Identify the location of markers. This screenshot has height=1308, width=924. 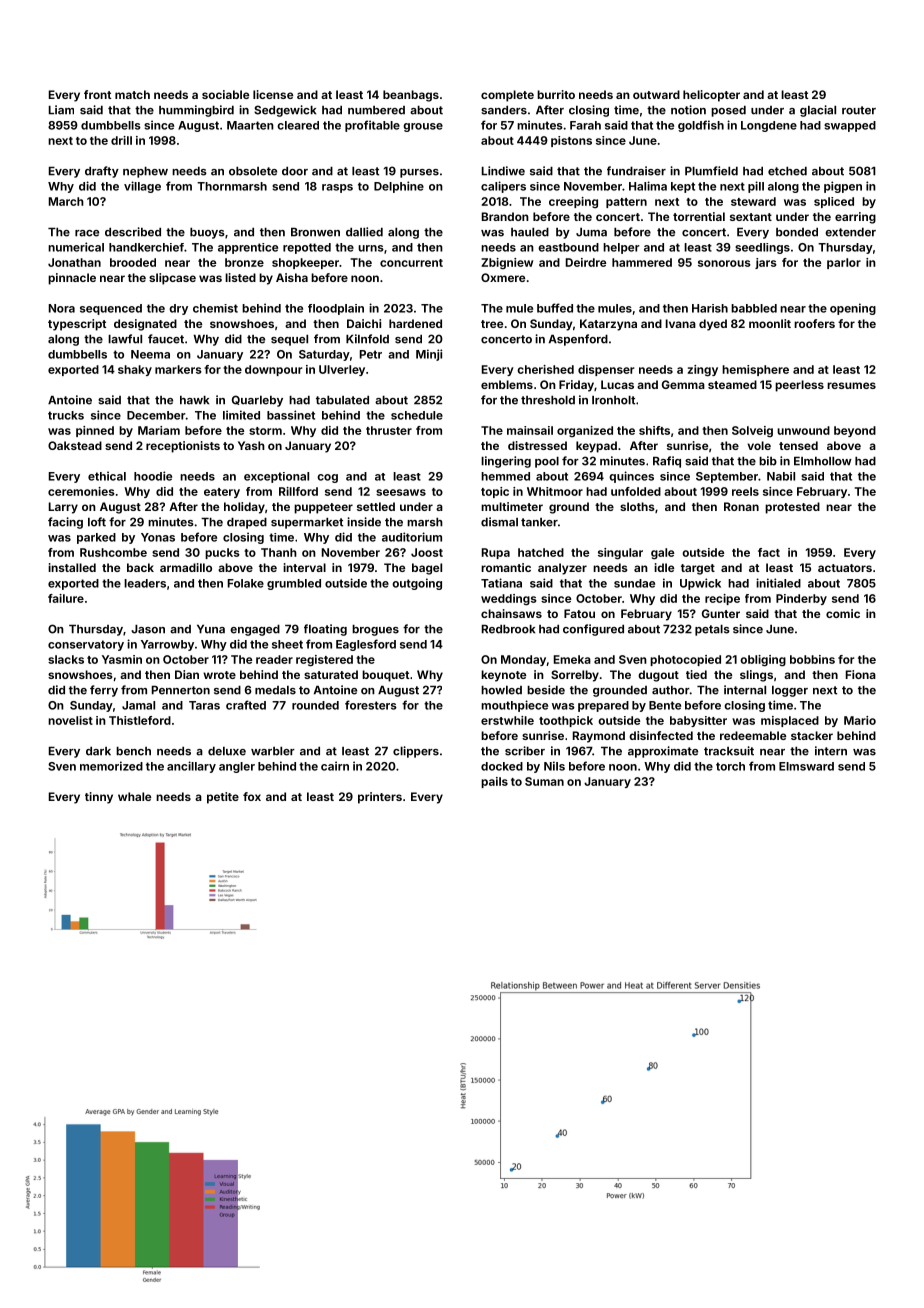
(178, 369).
